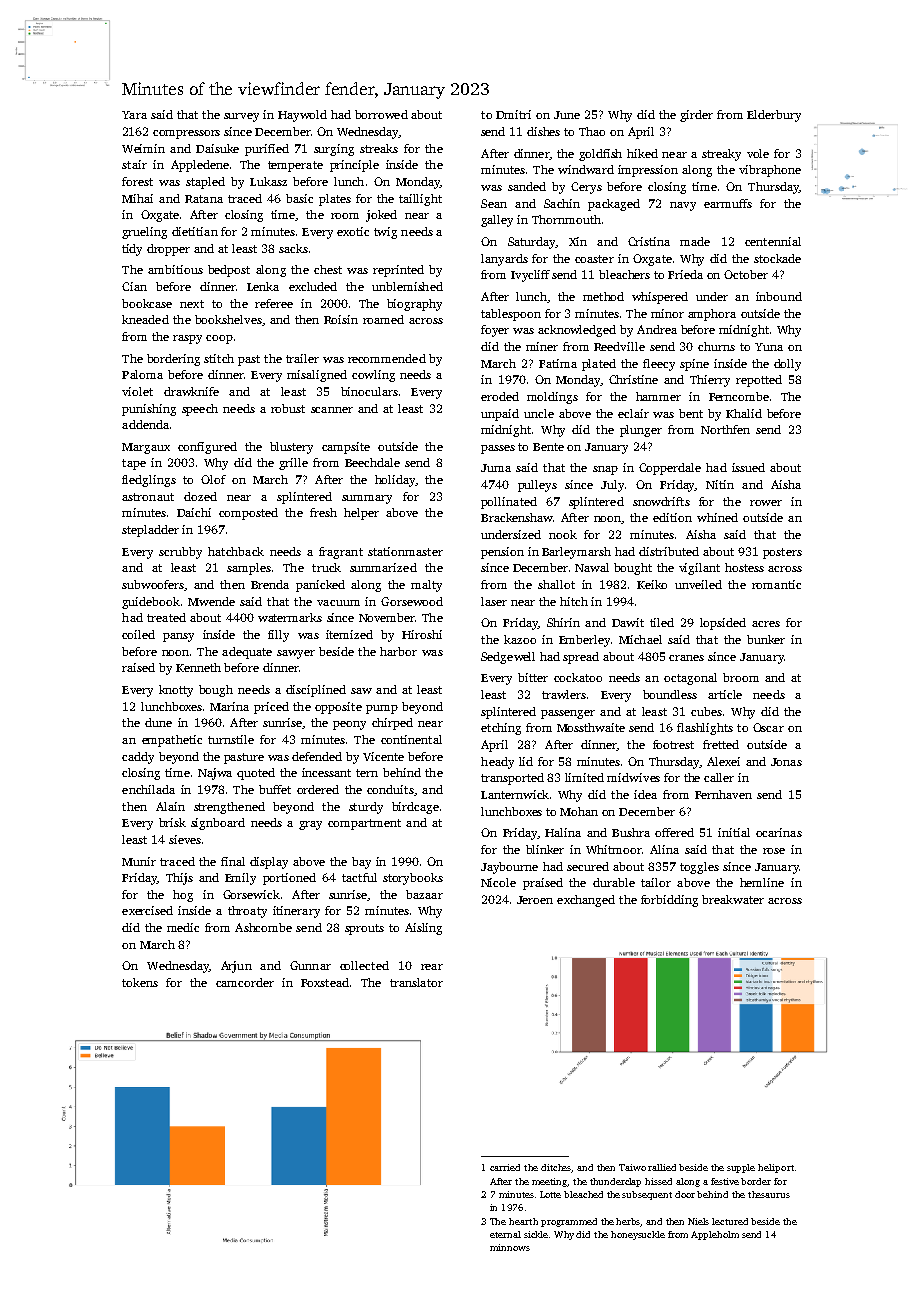 The image size is (924, 1308). Describe the element at coordinates (245, 982) in the screenshot. I see `camcorder` at that location.
